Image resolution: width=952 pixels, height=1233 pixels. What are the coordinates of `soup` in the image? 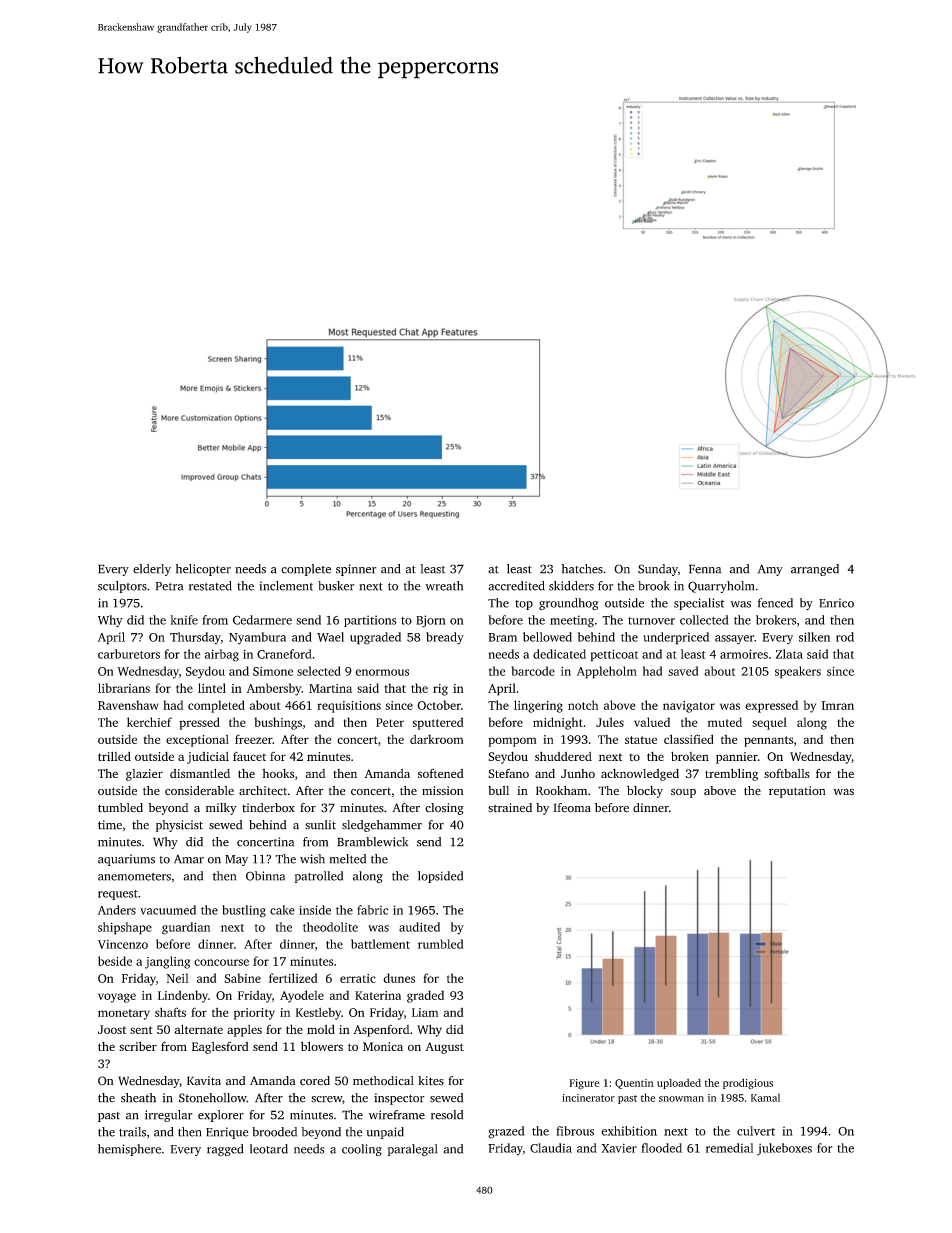 It's located at (683, 793).
